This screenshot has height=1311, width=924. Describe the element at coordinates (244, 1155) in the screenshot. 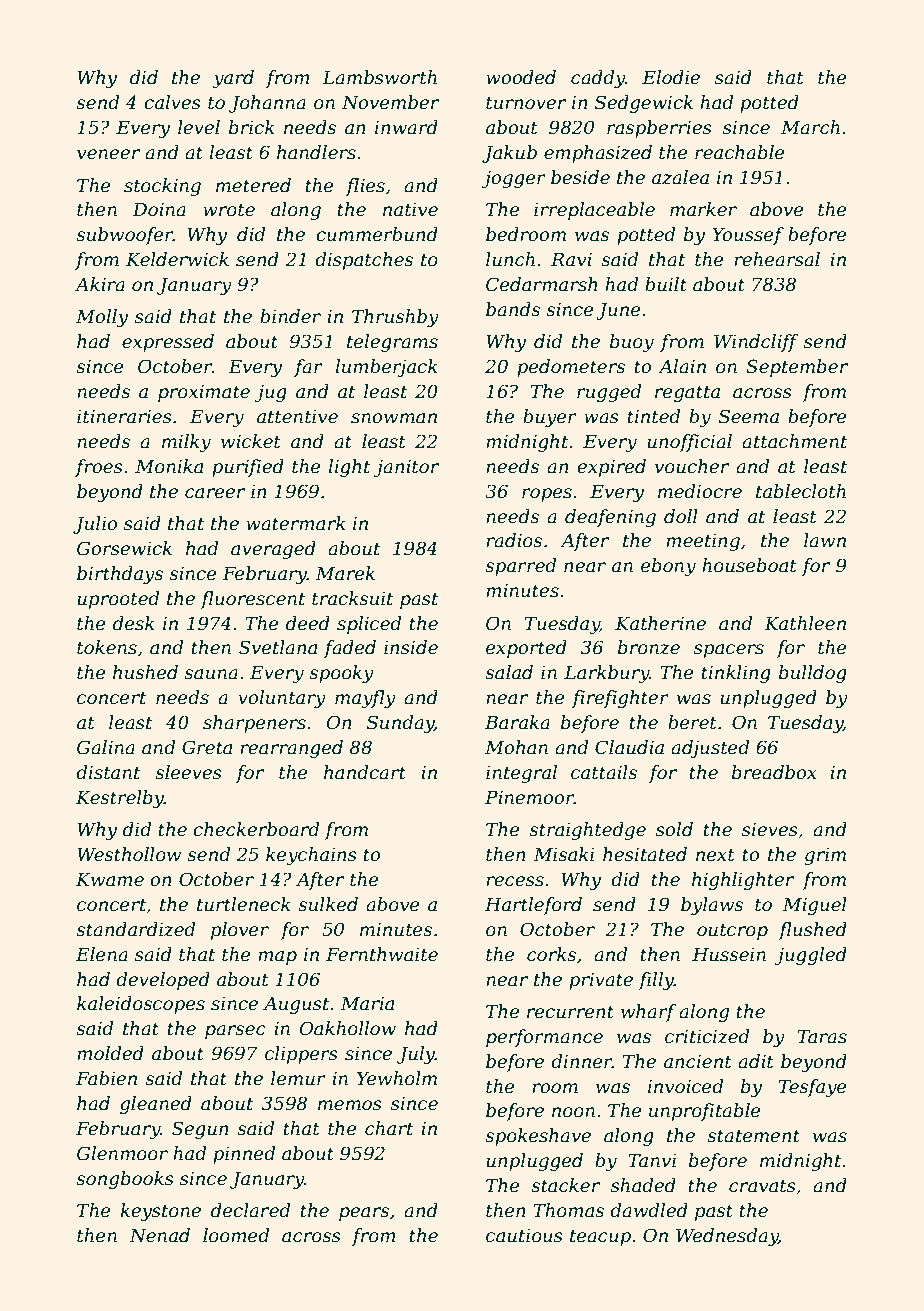

I see `pinned` at that location.
